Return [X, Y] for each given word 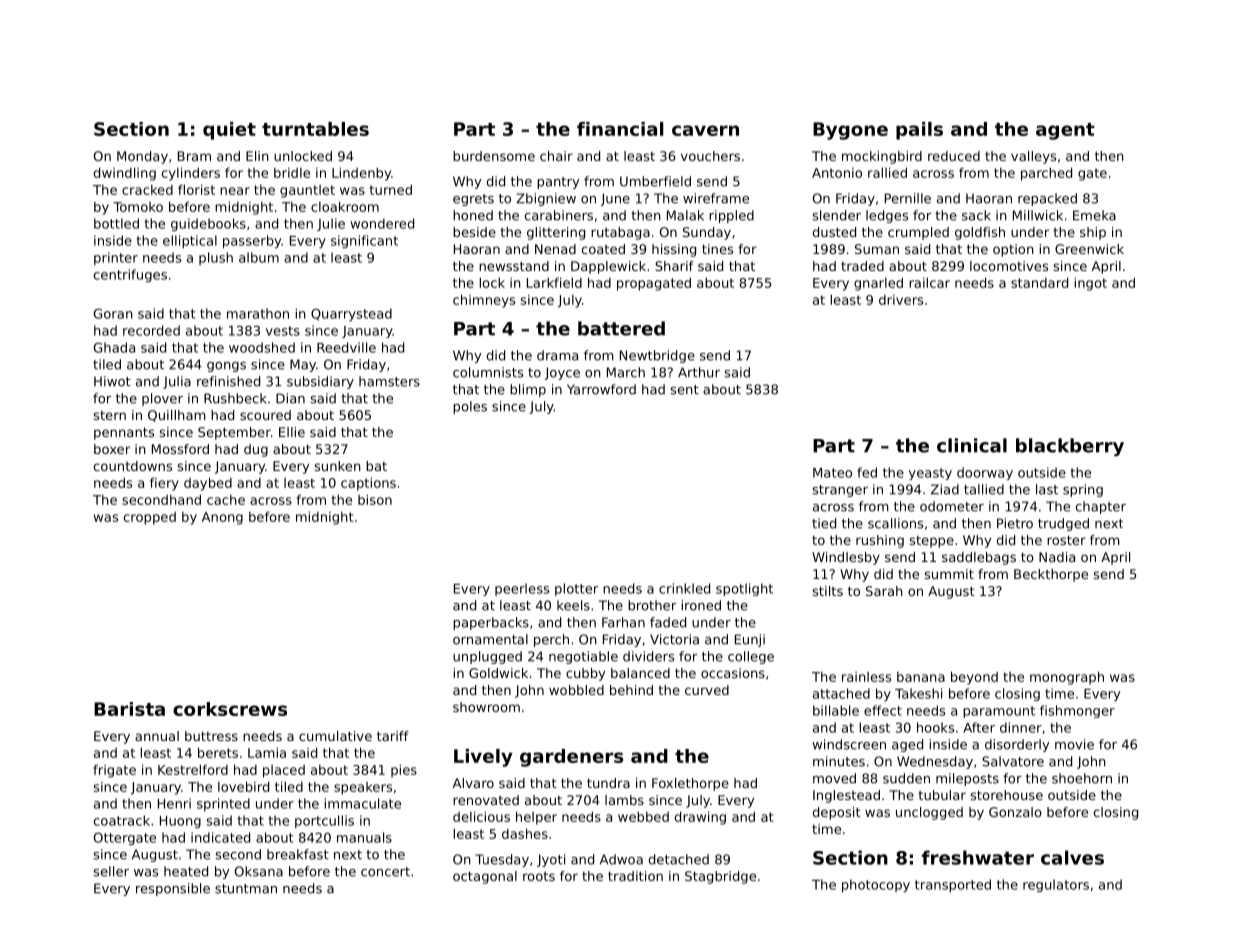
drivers [901, 300]
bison [375, 499]
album [259, 257]
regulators [1056, 885]
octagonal [485, 877]
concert [385, 872]
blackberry [1070, 447]
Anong [222, 518]
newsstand [514, 266]
